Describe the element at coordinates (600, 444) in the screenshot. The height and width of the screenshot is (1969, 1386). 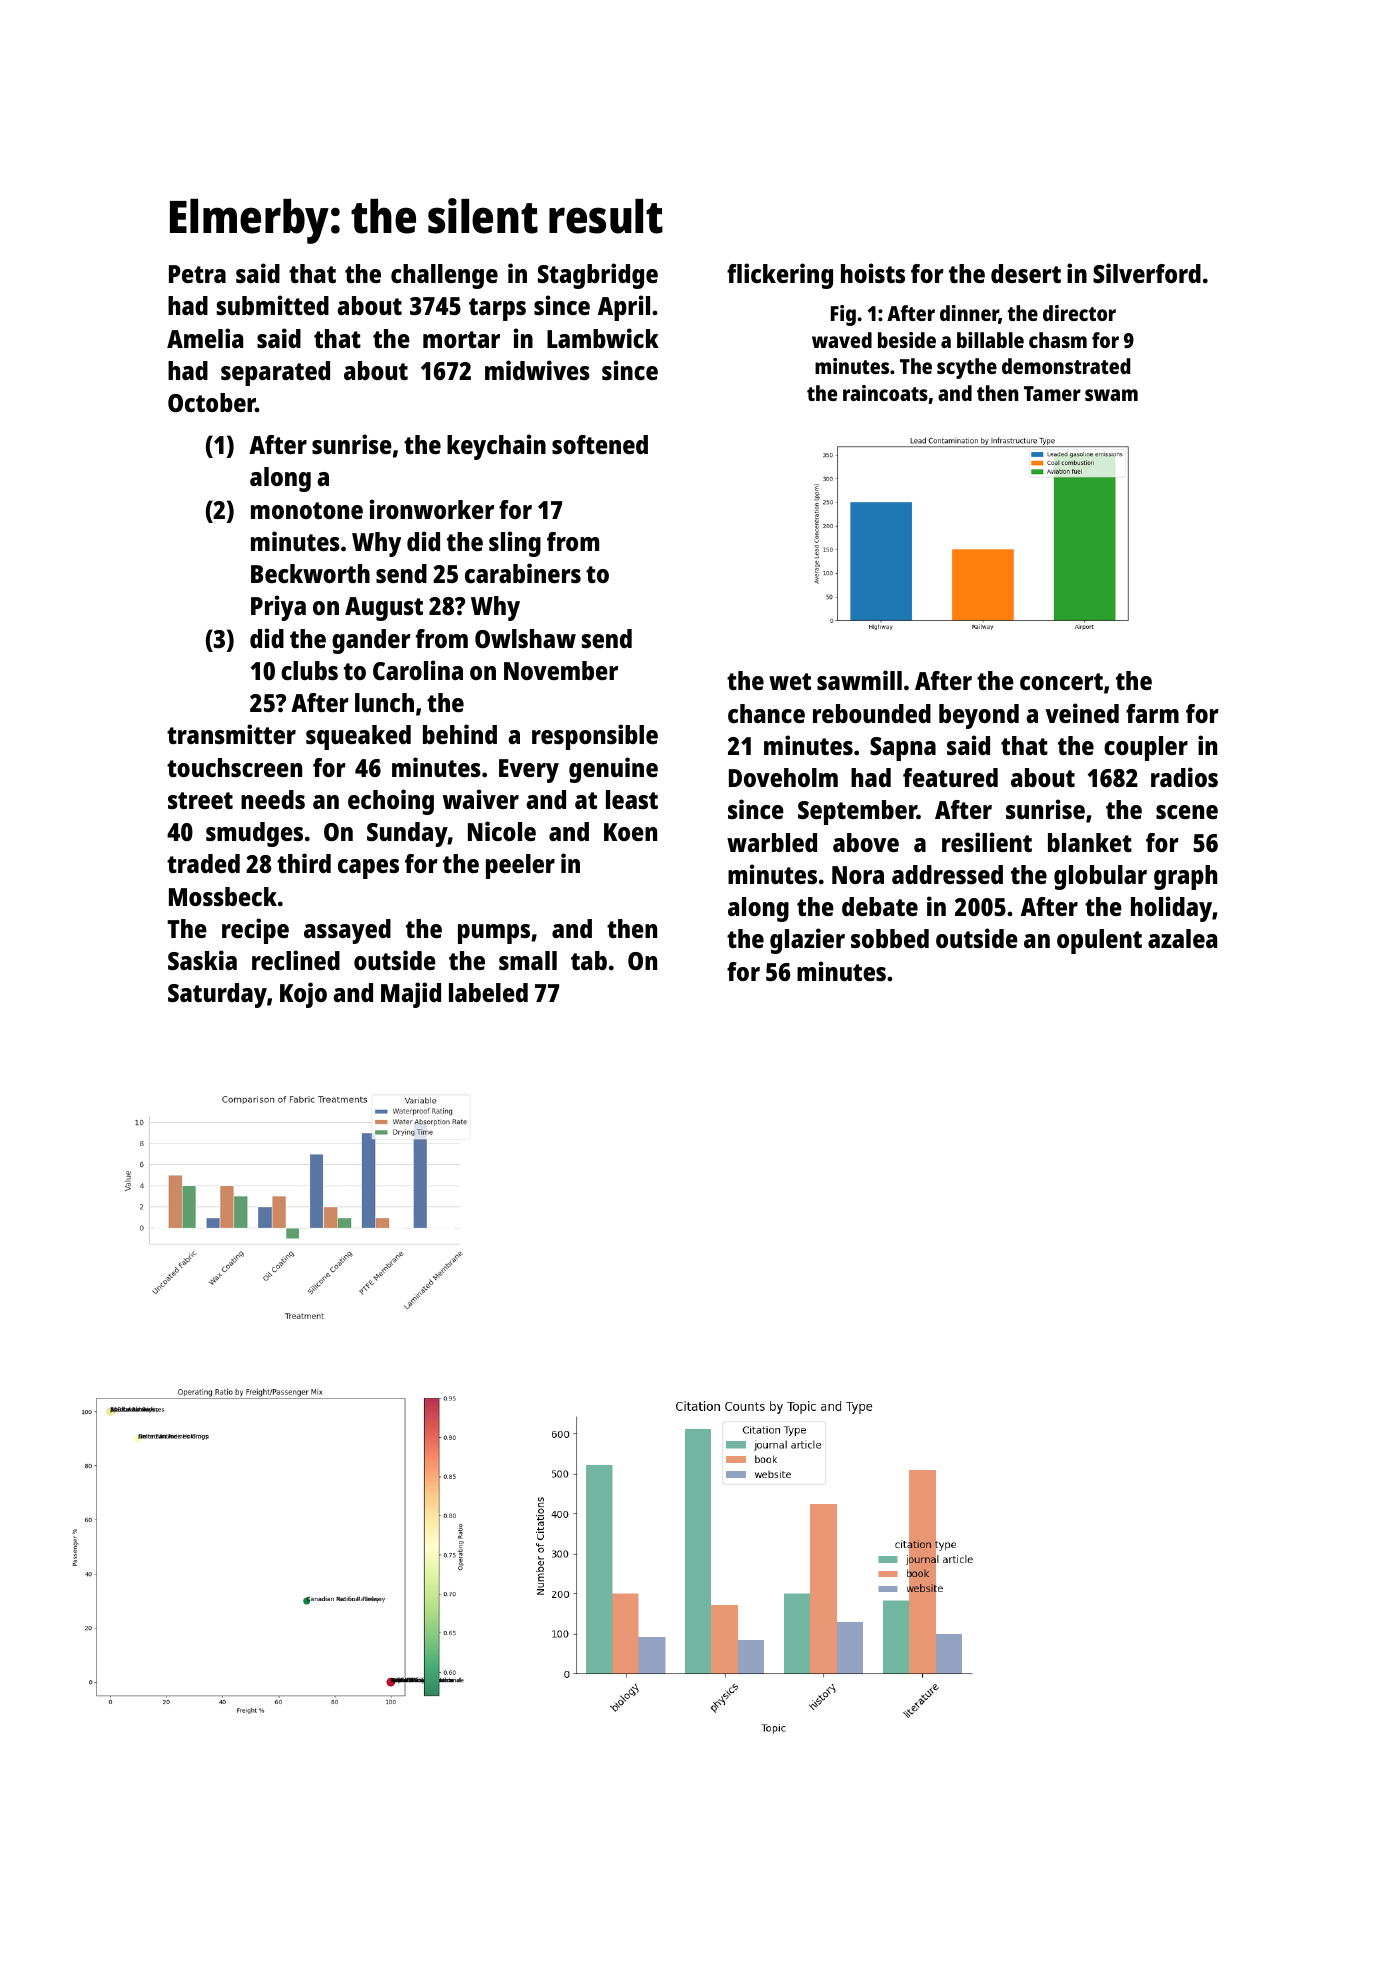
I see `softened` at that location.
